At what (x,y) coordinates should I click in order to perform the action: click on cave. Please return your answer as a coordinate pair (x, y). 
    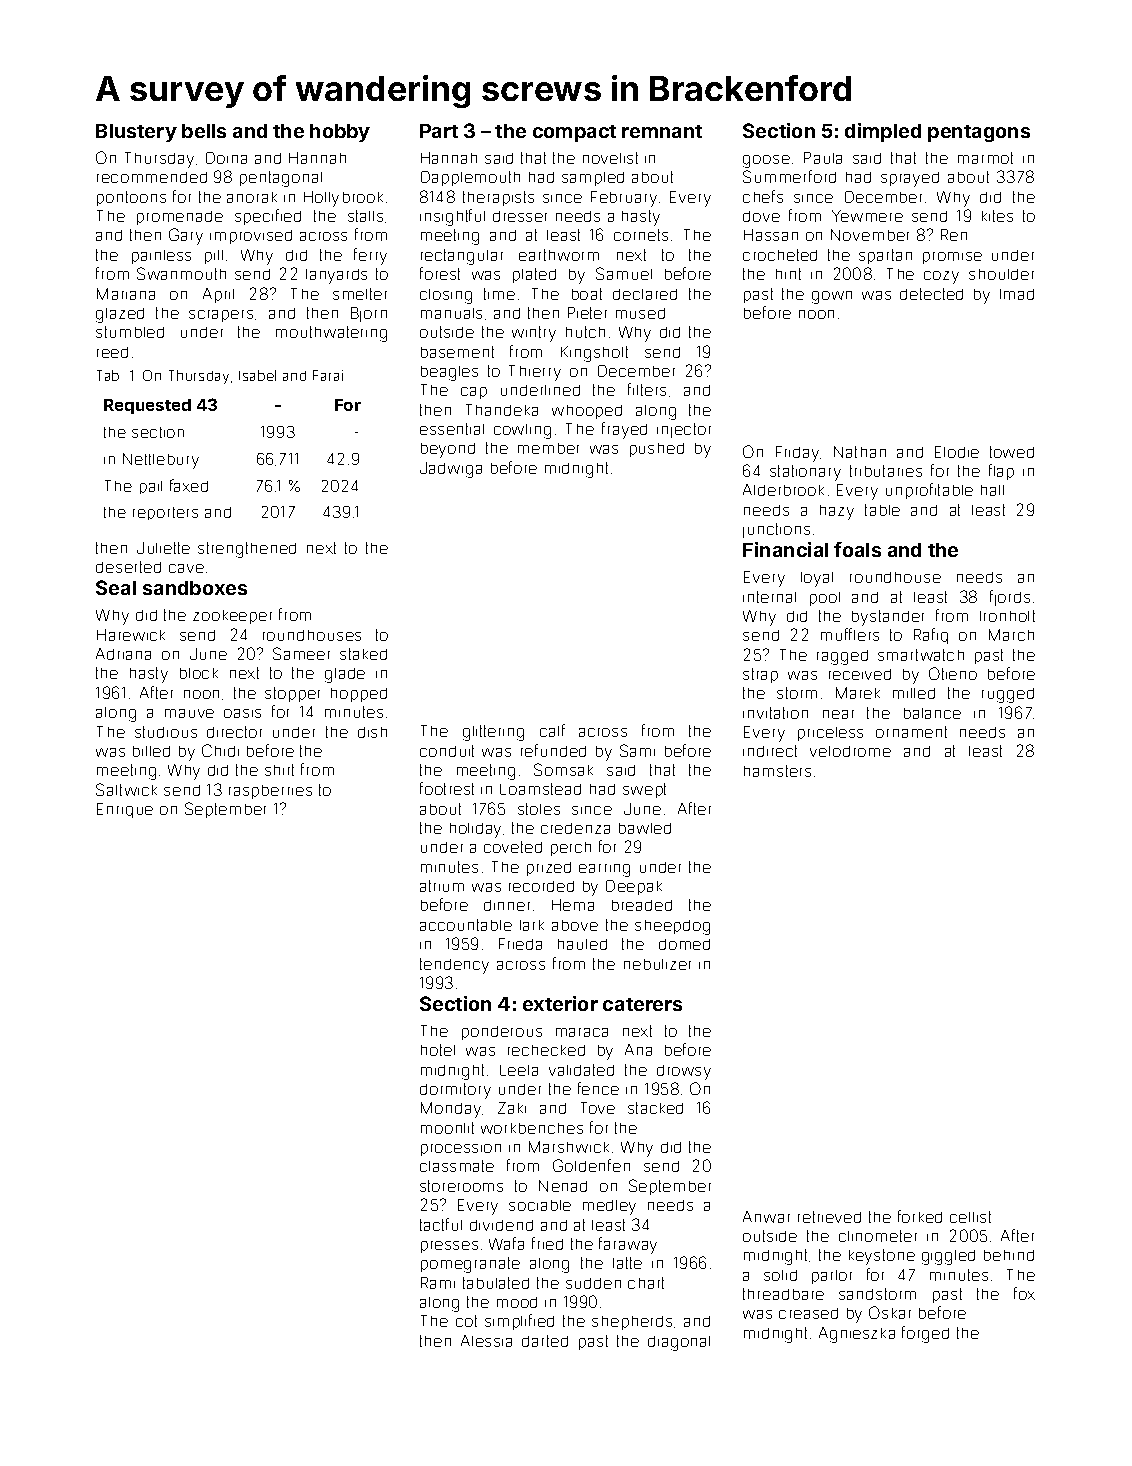
    Looking at the image, I should click on (186, 568).
